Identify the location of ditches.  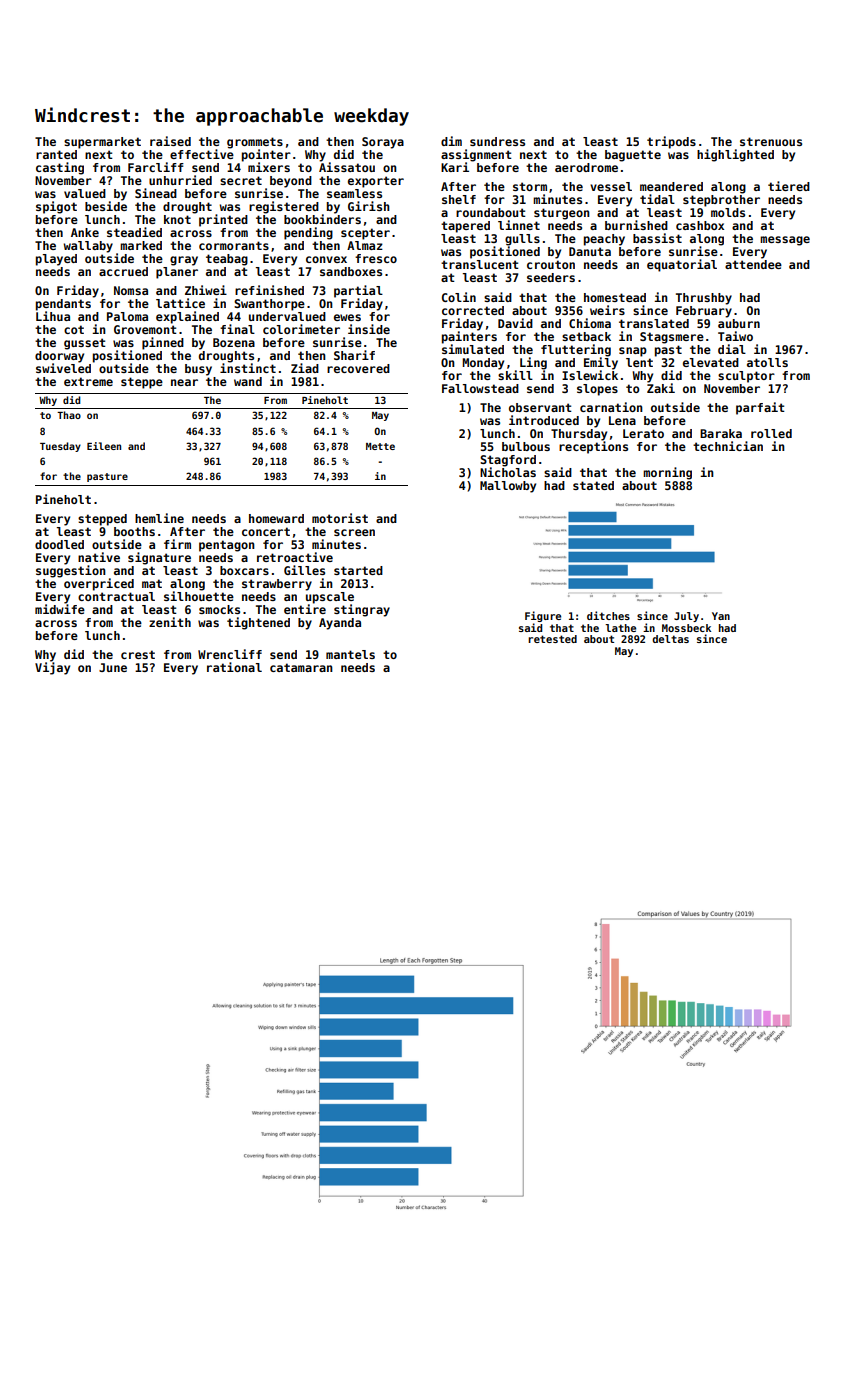
(608, 615).
